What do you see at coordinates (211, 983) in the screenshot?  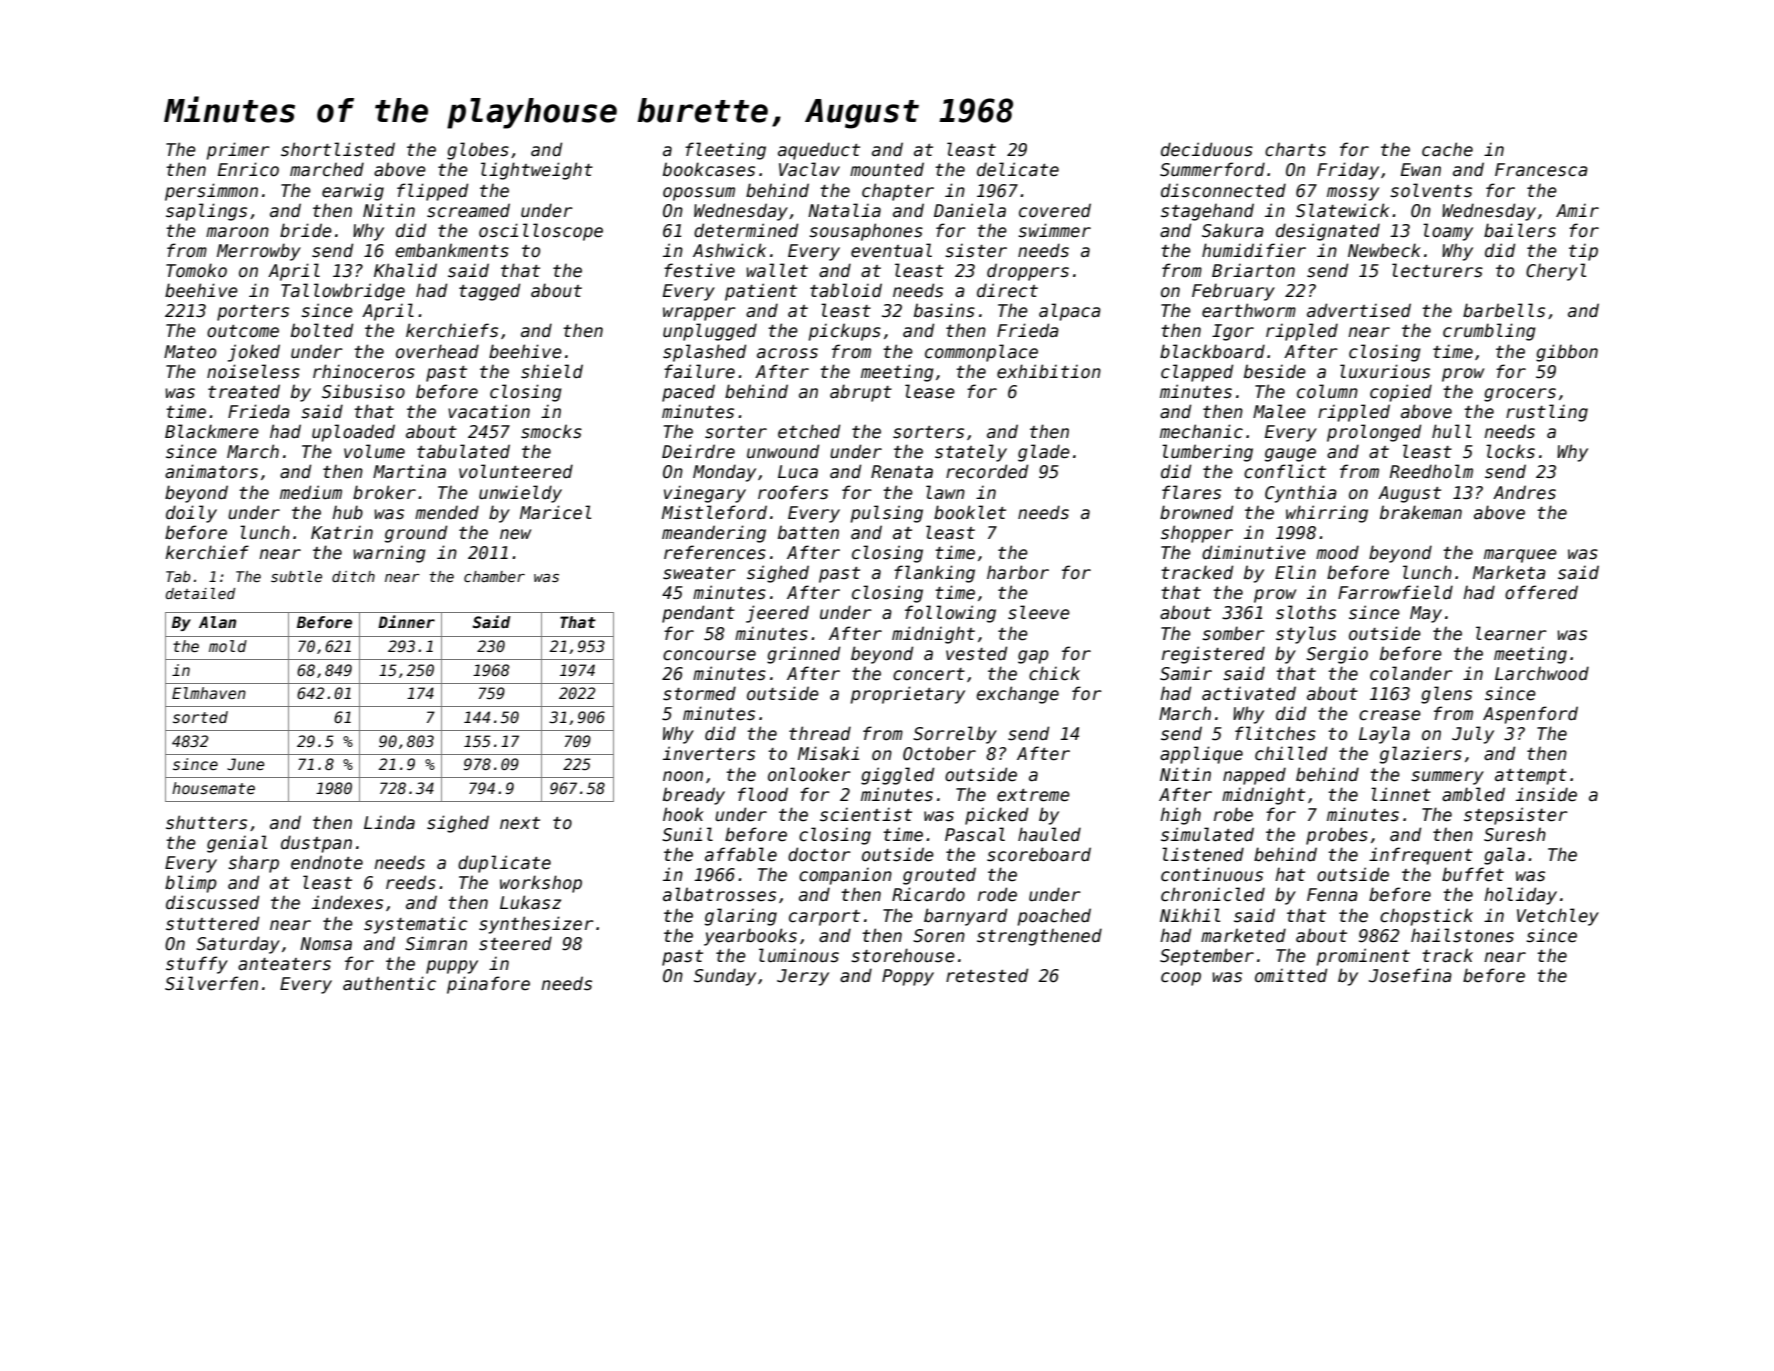 I see `Silverfen` at bounding box center [211, 983].
